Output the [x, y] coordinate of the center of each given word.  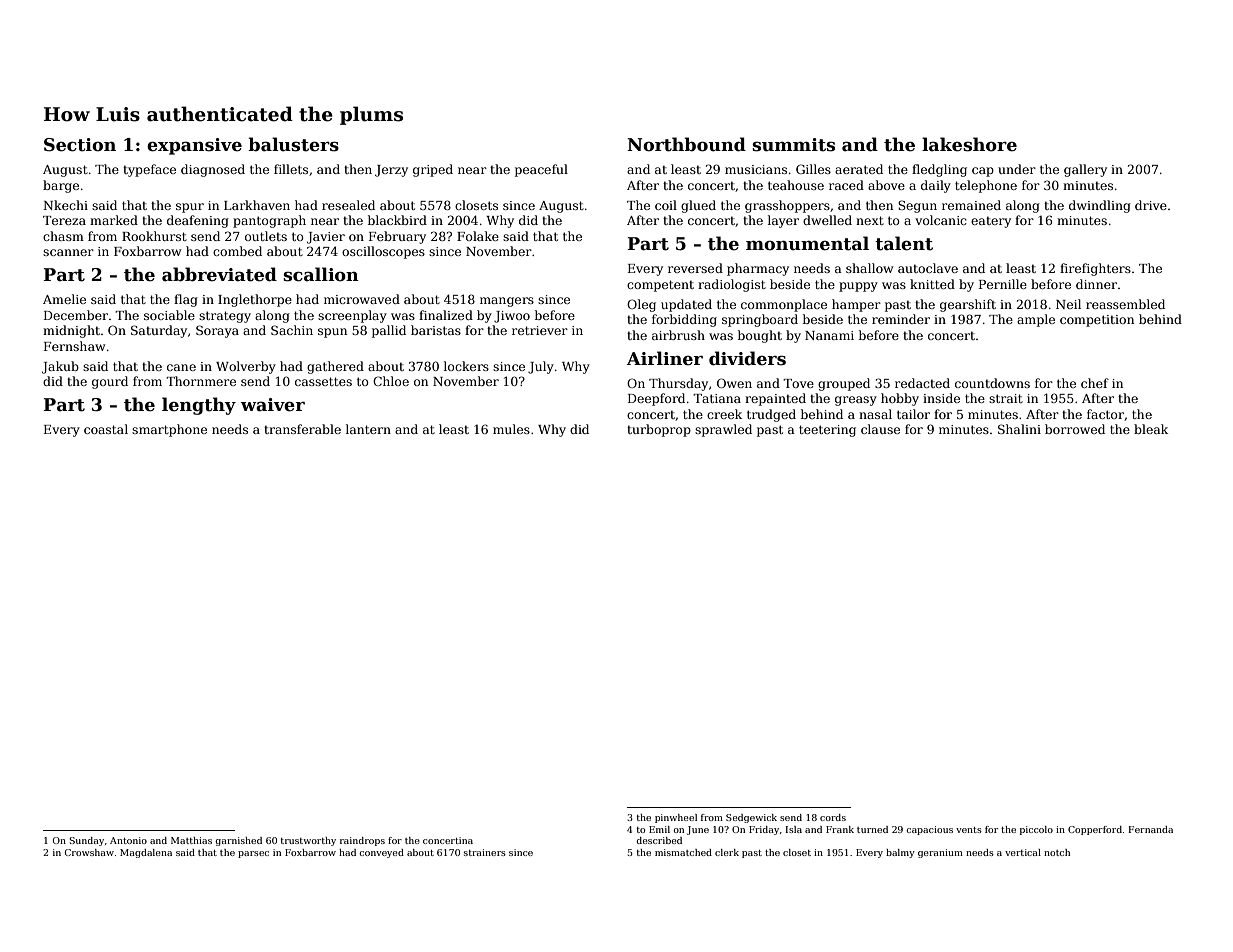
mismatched [683, 852]
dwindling [1100, 206]
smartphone [169, 430]
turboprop [659, 430]
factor [1105, 414]
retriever [540, 330]
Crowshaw [89, 852]
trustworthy [308, 841]
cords [833, 817]
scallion [321, 274]
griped [433, 170]
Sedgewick [751, 818]
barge [61, 186]
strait [1006, 398]
